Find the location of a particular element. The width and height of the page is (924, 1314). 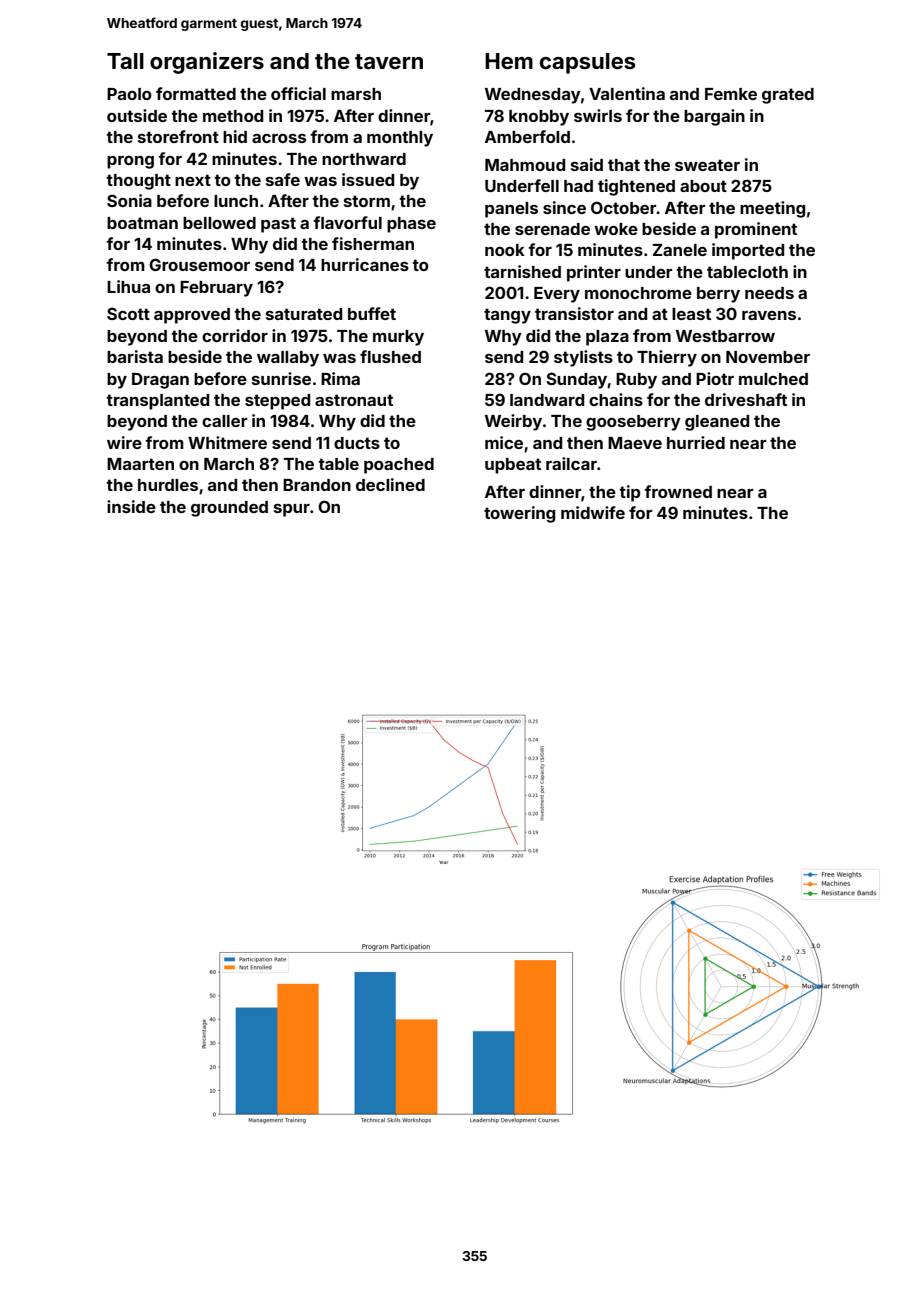

tangy is located at coordinates (507, 316).
